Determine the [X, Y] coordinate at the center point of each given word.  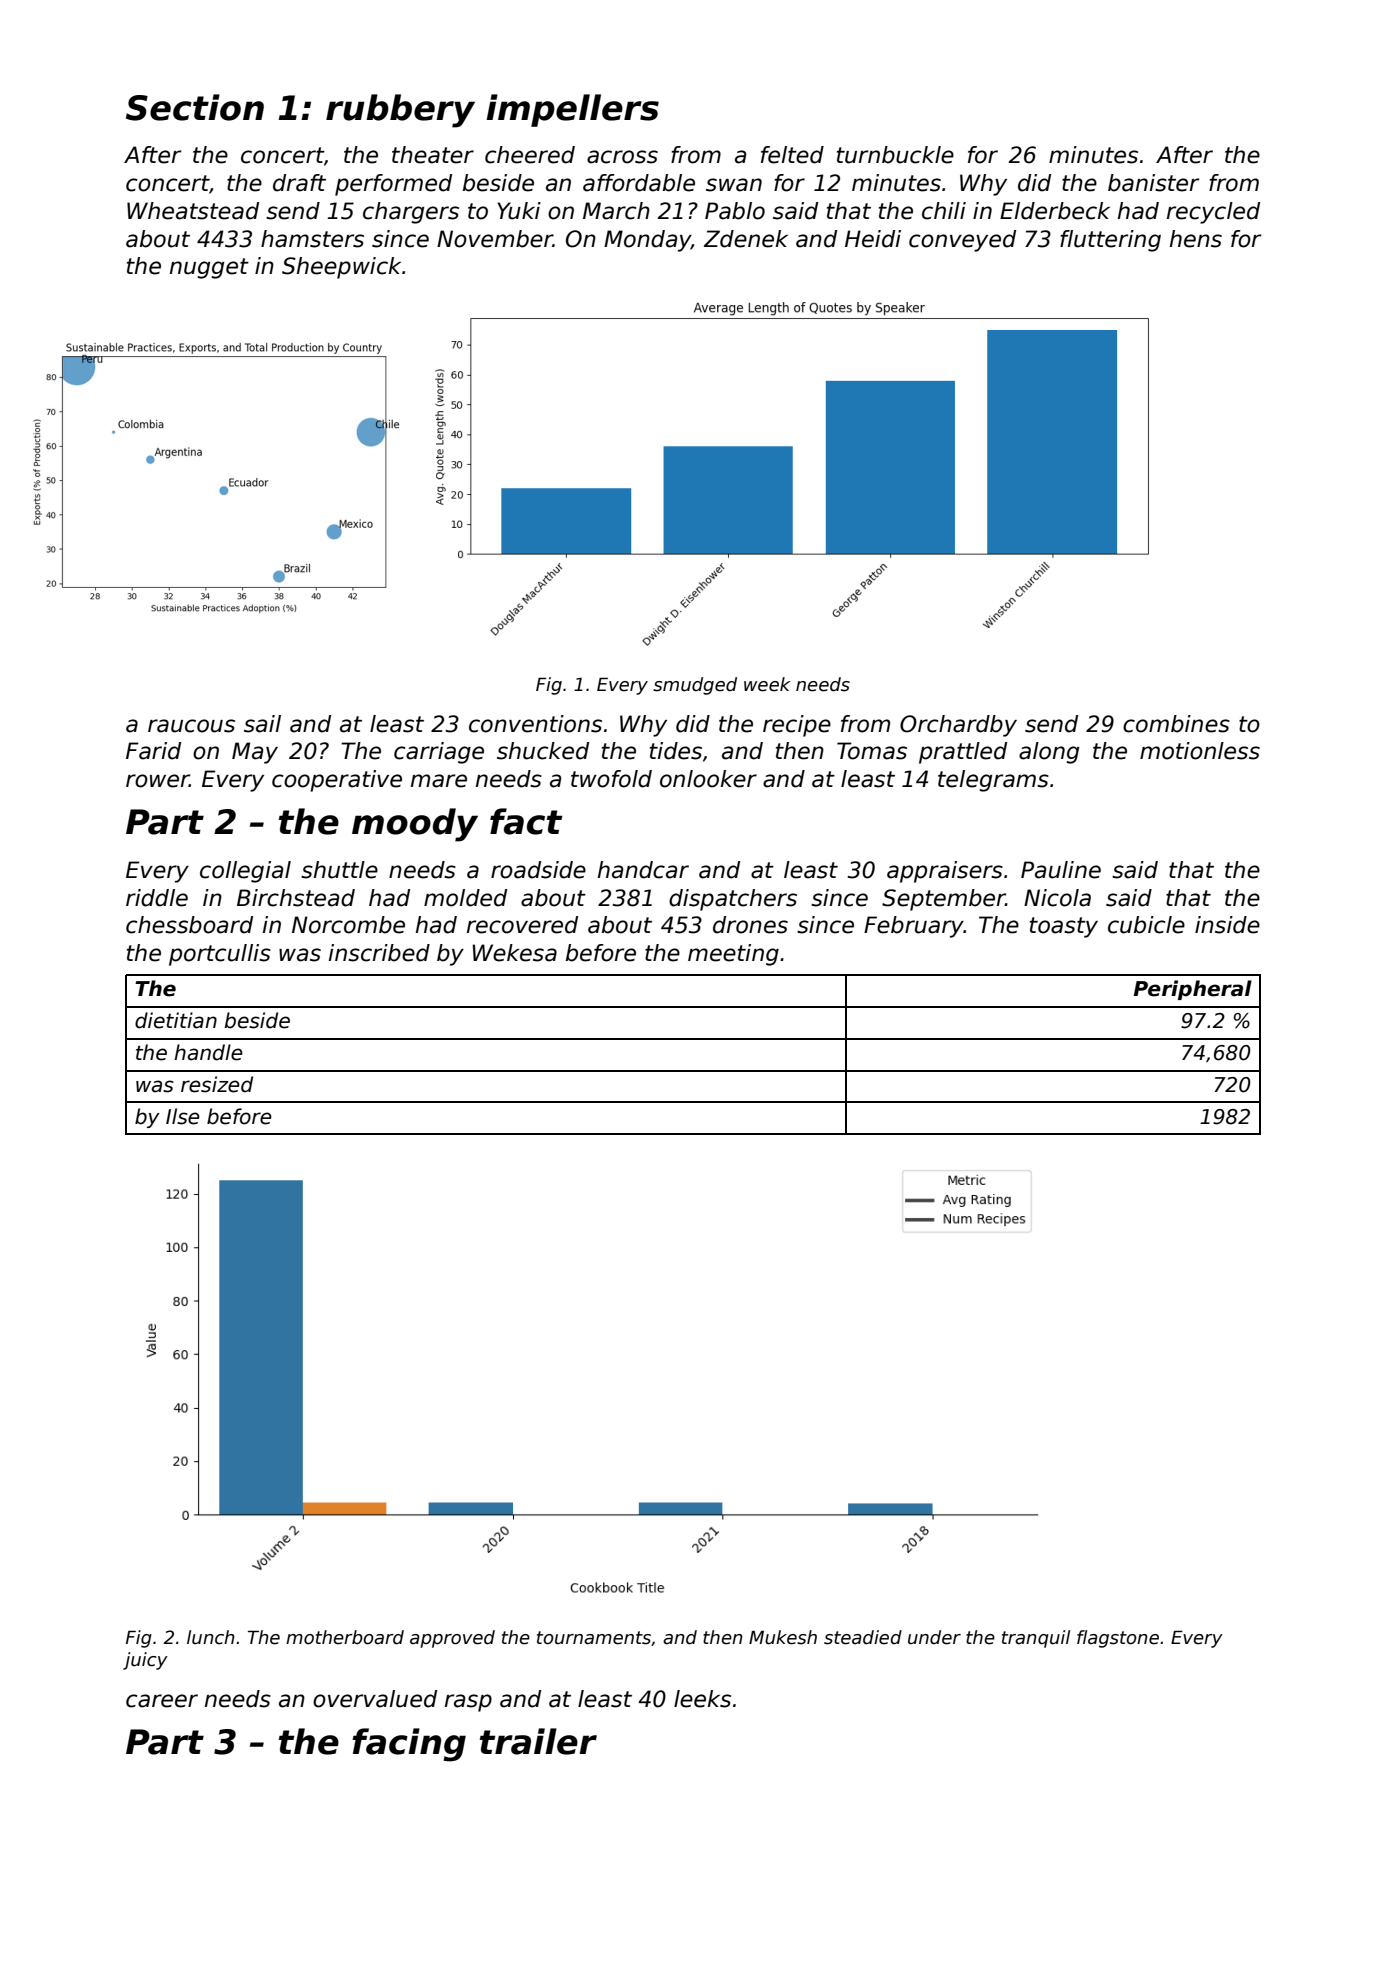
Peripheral [1193, 990]
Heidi [873, 239]
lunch [211, 1637]
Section [195, 107]
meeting [733, 955]
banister [1153, 183]
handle [208, 1052]
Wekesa [515, 953]
